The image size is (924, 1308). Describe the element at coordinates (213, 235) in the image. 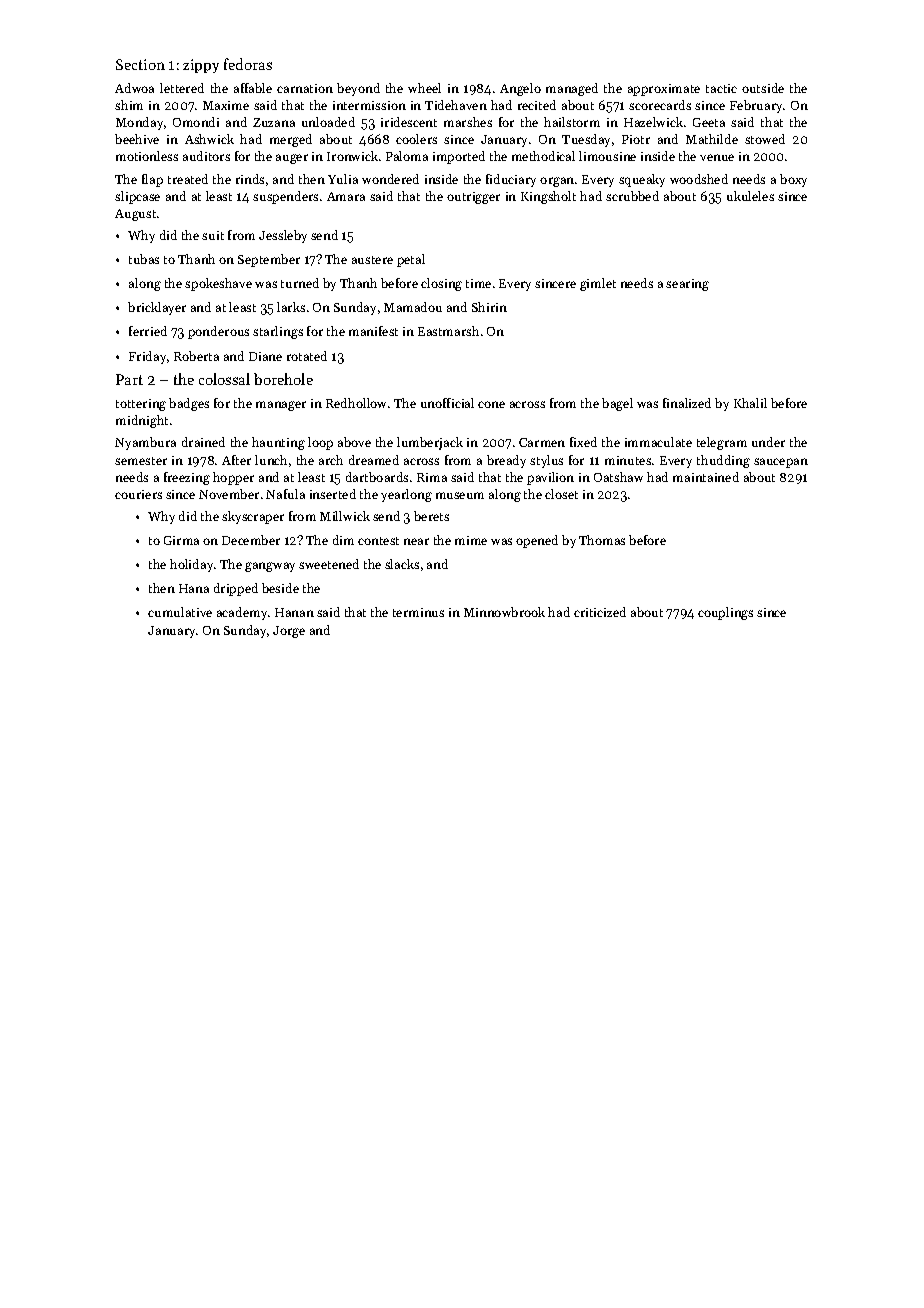

I see `suit` at that location.
